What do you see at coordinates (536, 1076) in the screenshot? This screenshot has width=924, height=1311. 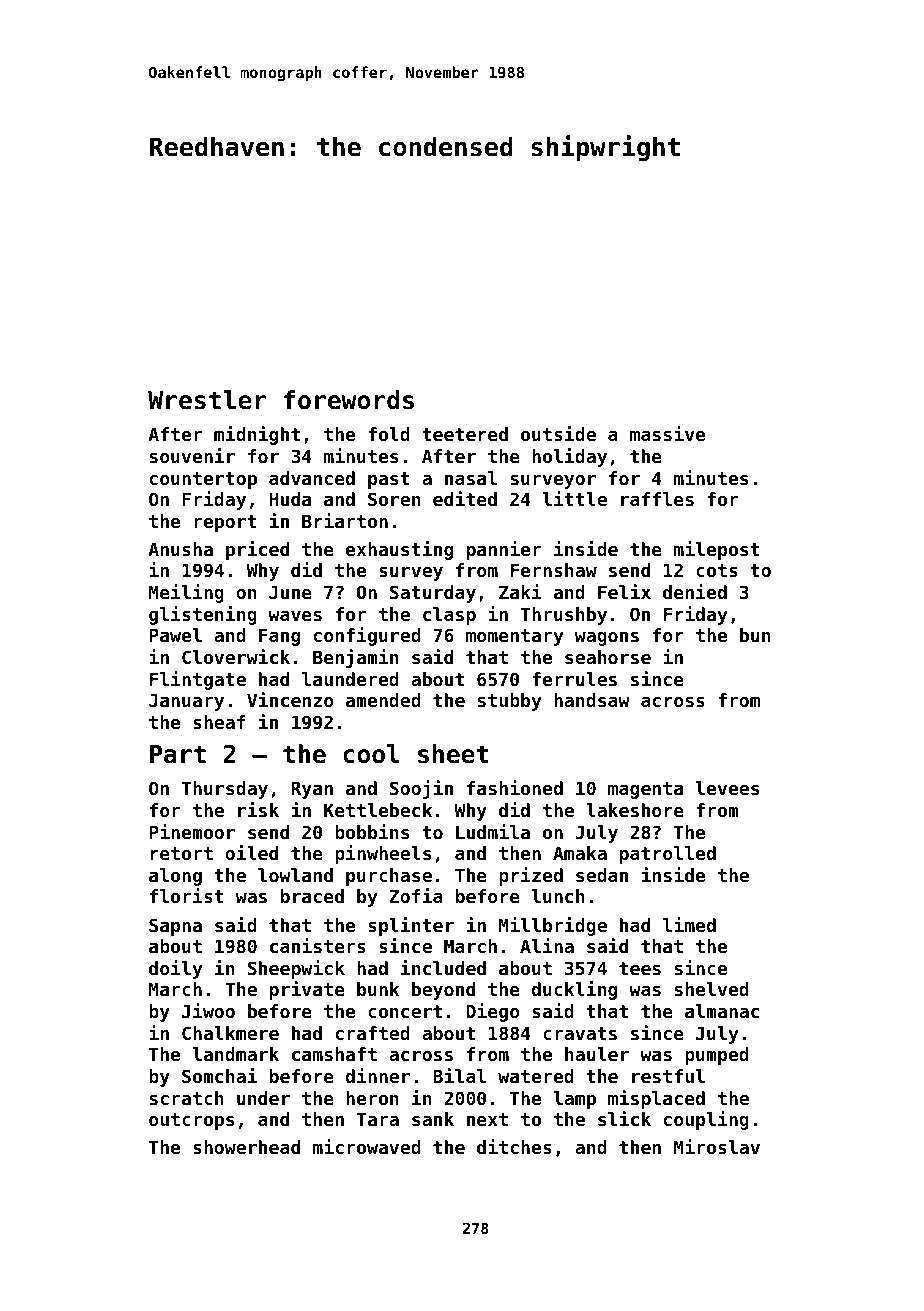 I see `watered` at bounding box center [536, 1076].
